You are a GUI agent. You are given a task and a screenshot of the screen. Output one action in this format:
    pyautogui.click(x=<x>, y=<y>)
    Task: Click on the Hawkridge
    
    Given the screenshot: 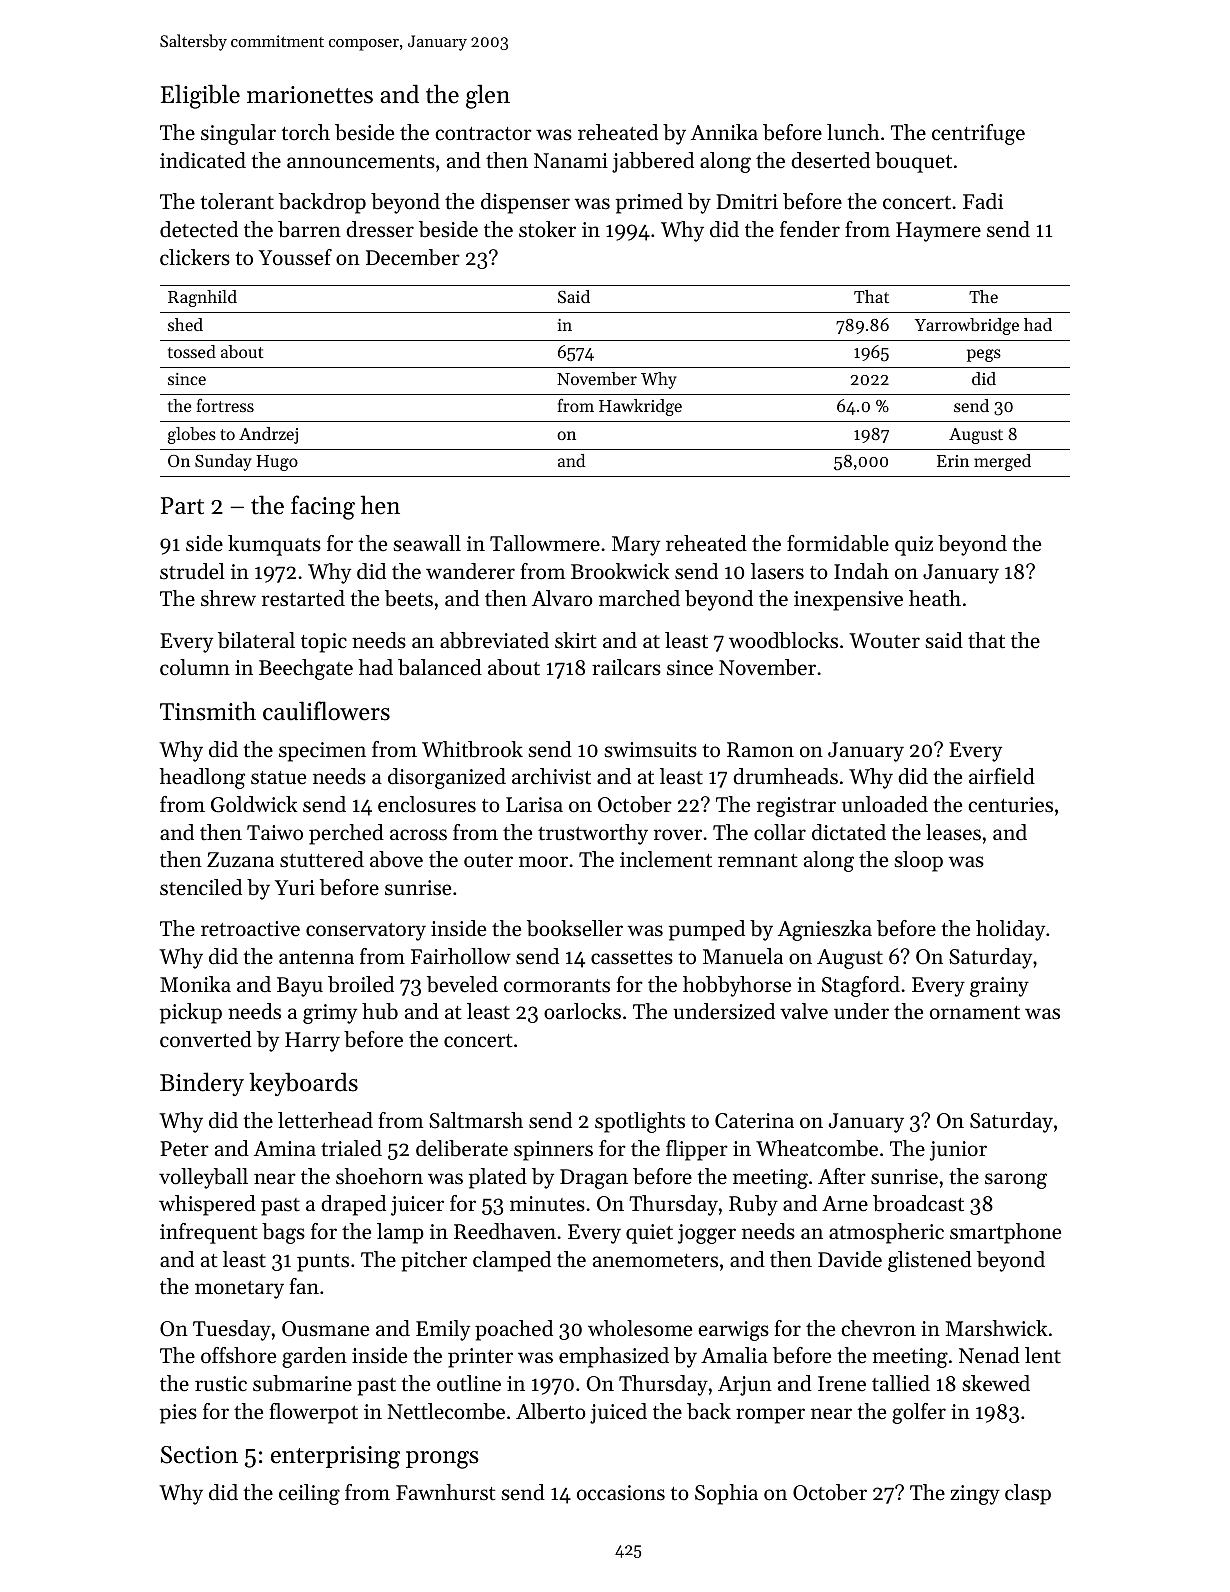 What is the action you would take?
    pyautogui.click(x=640, y=407)
